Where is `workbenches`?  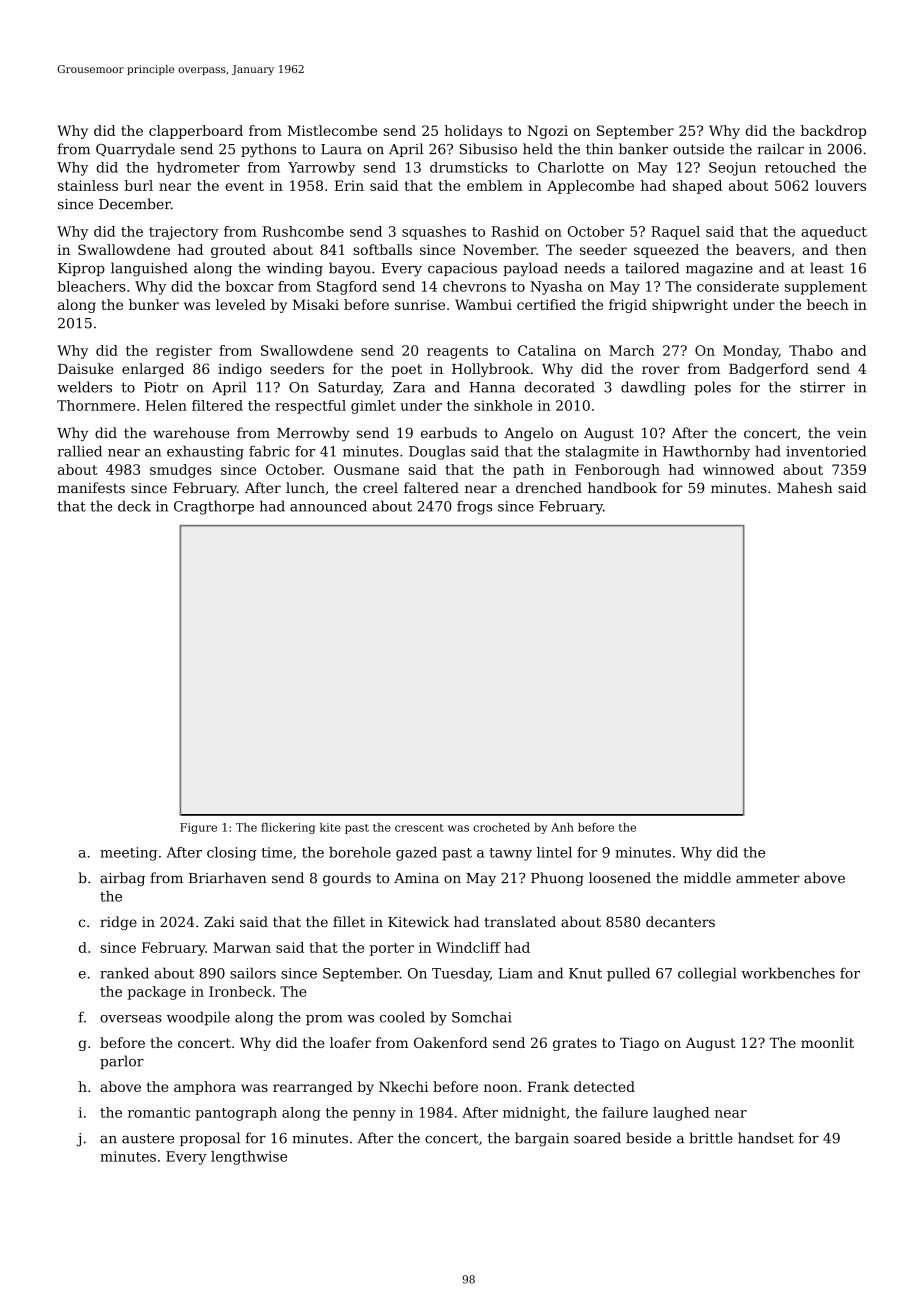
workbenches is located at coordinates (788, 973).
